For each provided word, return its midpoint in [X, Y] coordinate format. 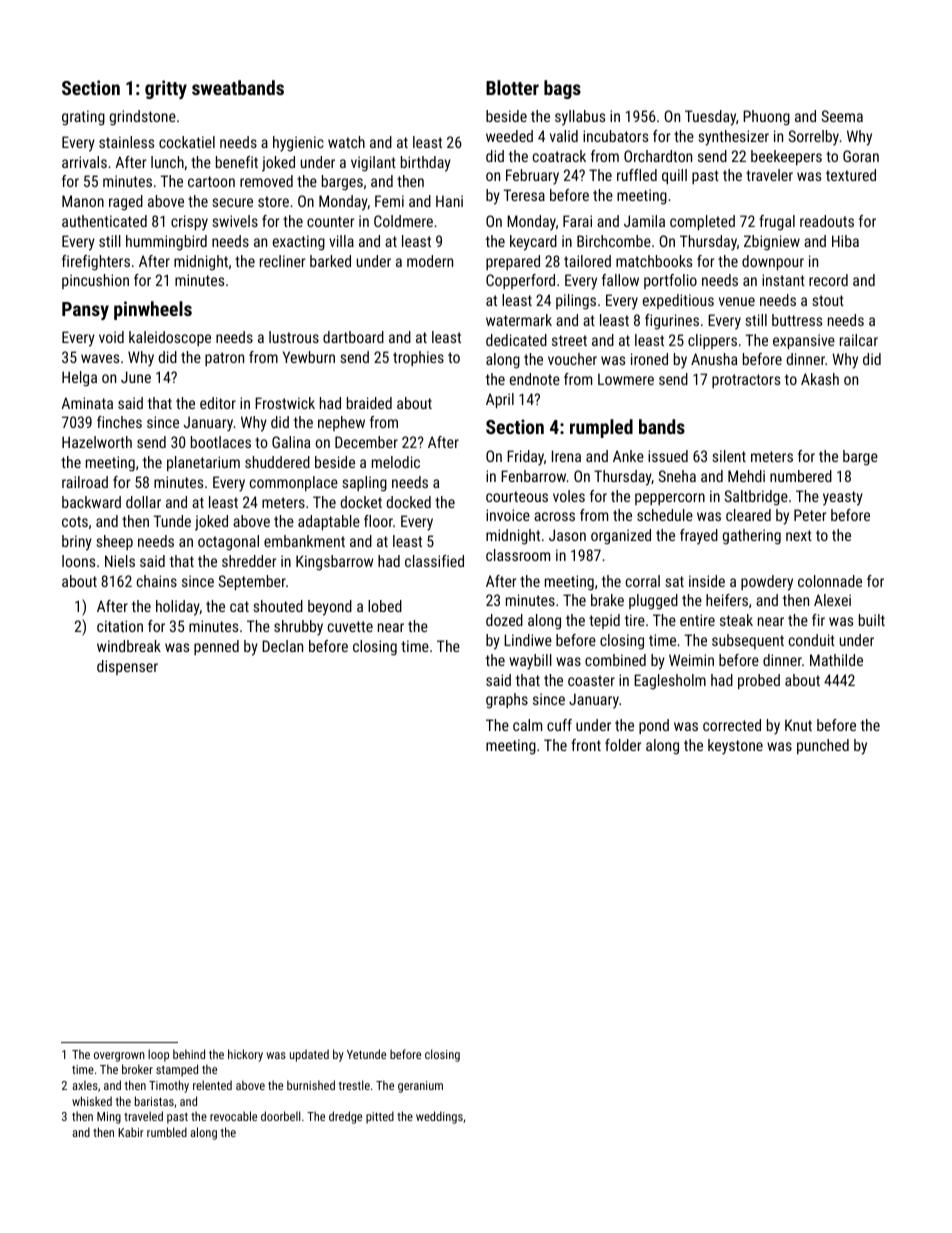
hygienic [298, 144]
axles [85, 1085]
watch [346, 142]
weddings [439, 1117]
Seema [842, 116]
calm [527, 725]
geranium [420, 1087]
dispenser [127, 667]
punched [823, 746]
